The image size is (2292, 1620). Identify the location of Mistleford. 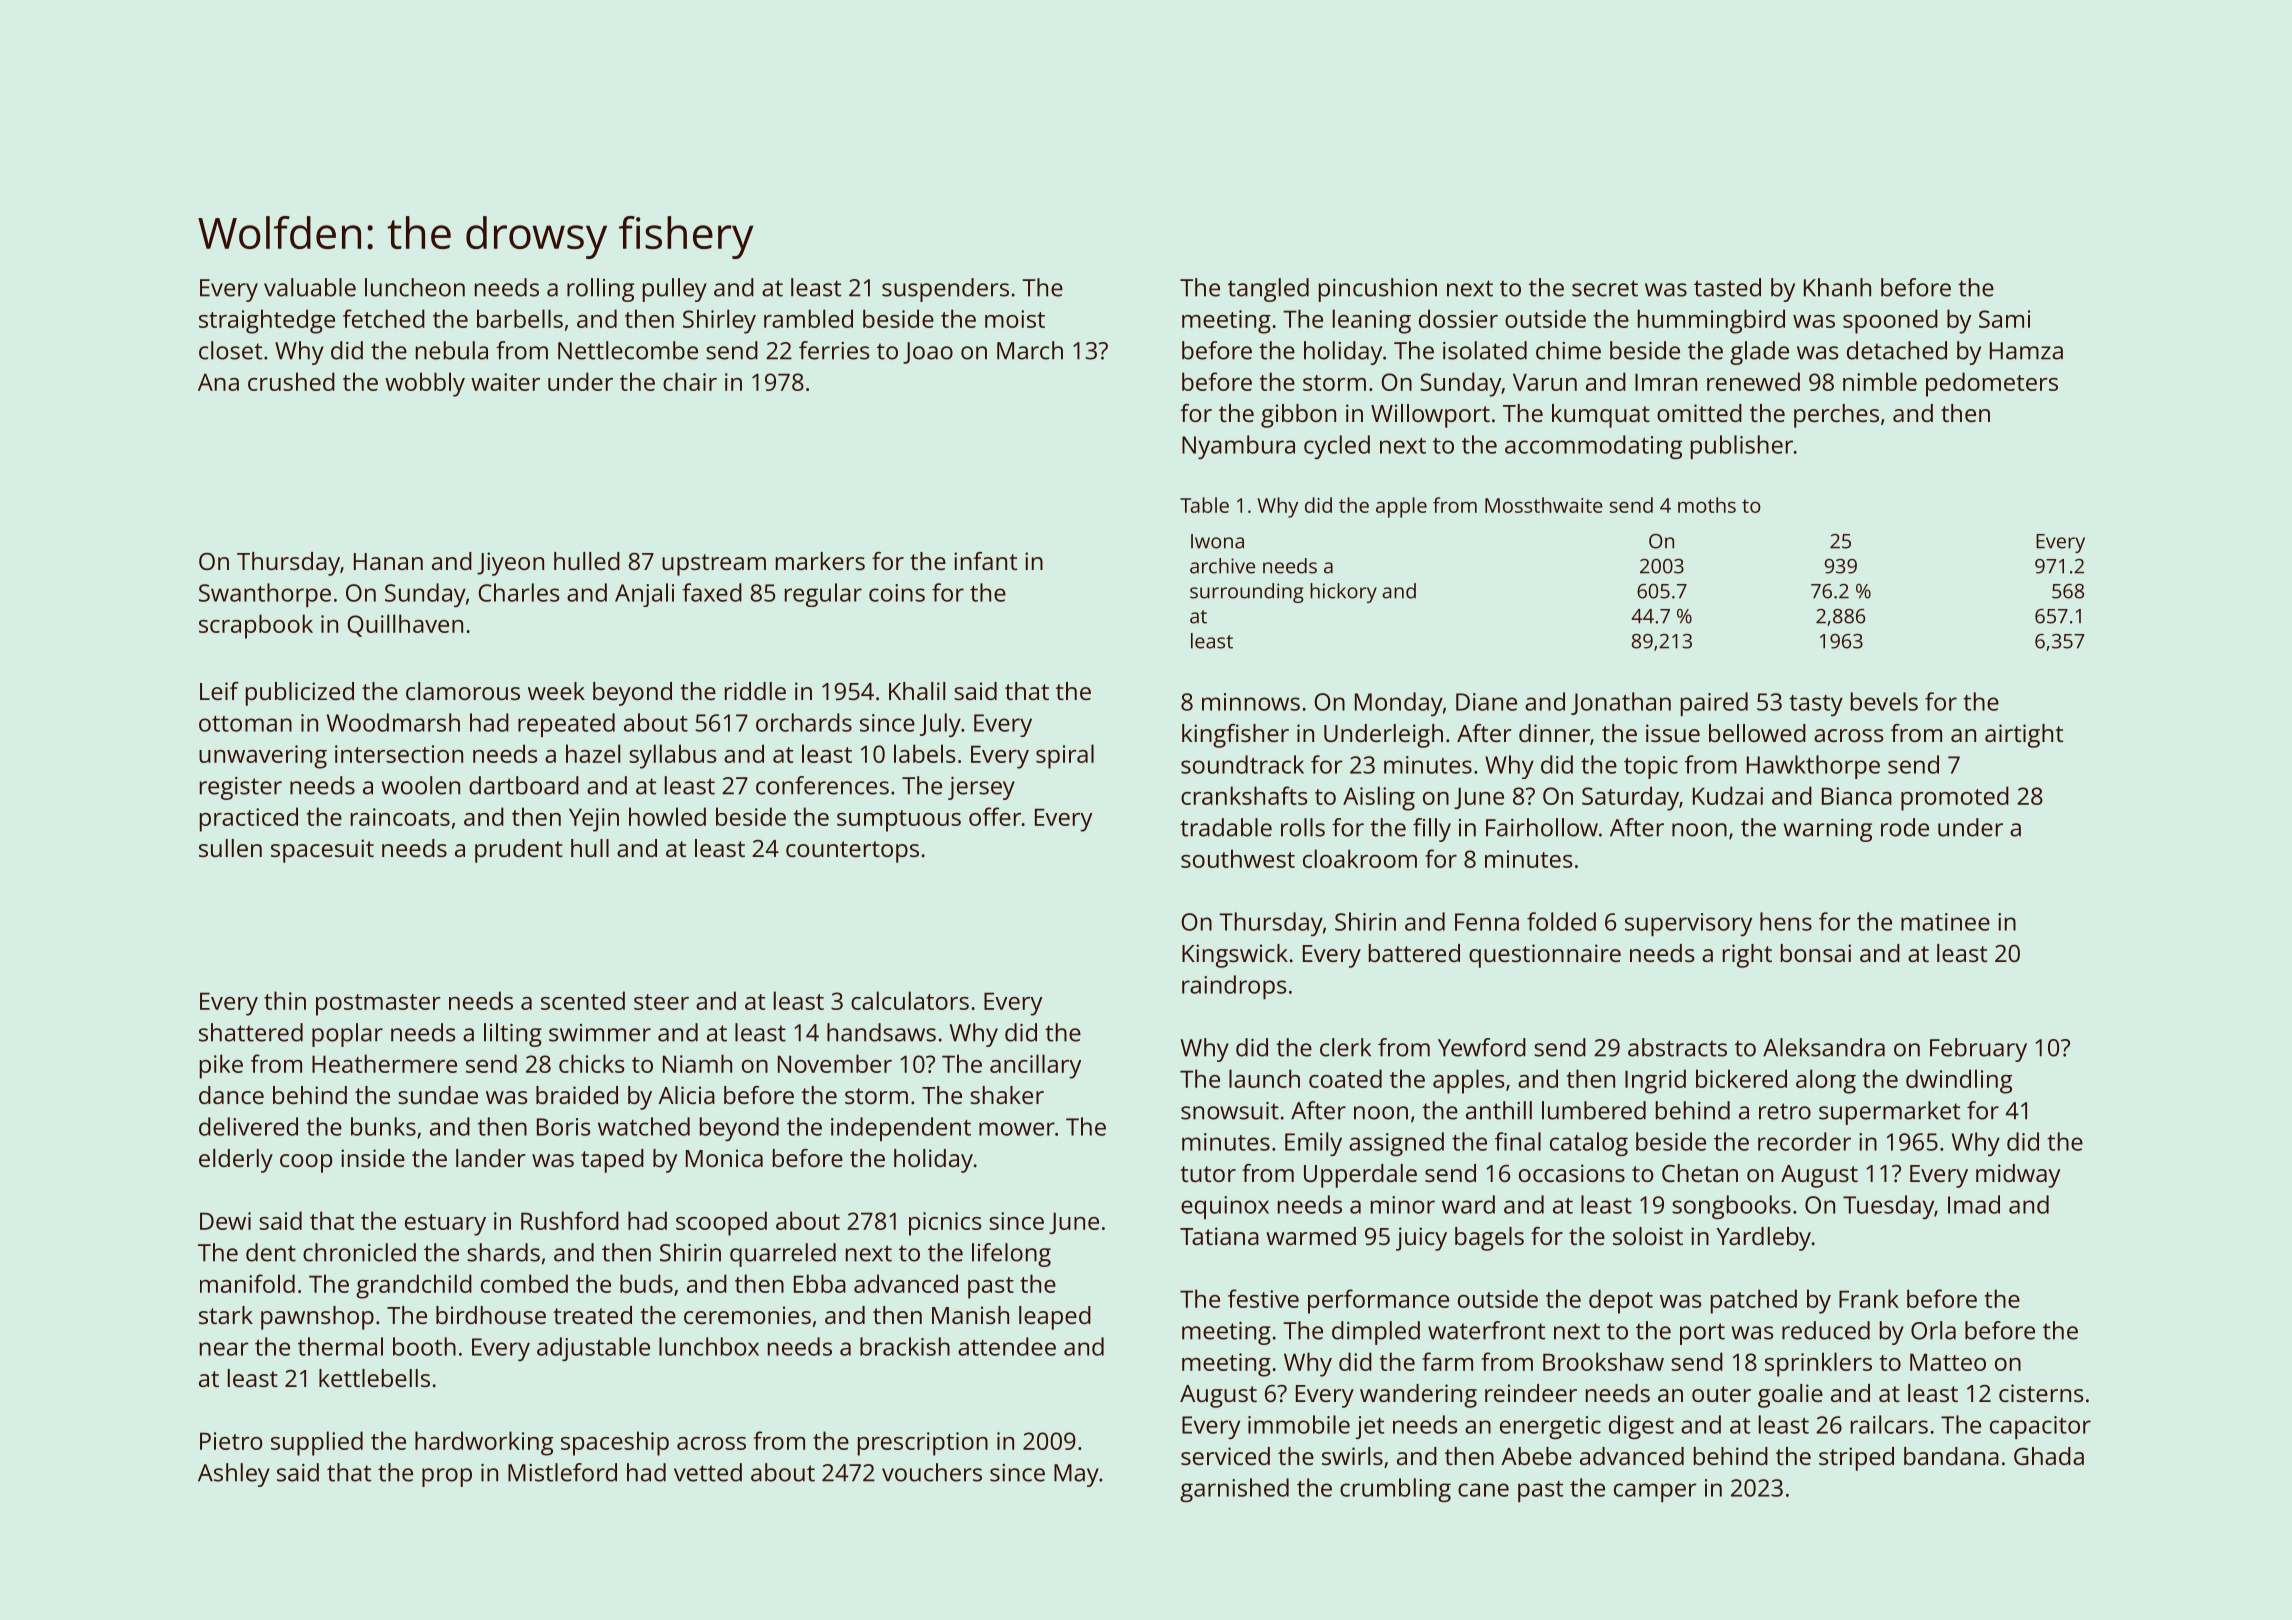
(562, 1472).
